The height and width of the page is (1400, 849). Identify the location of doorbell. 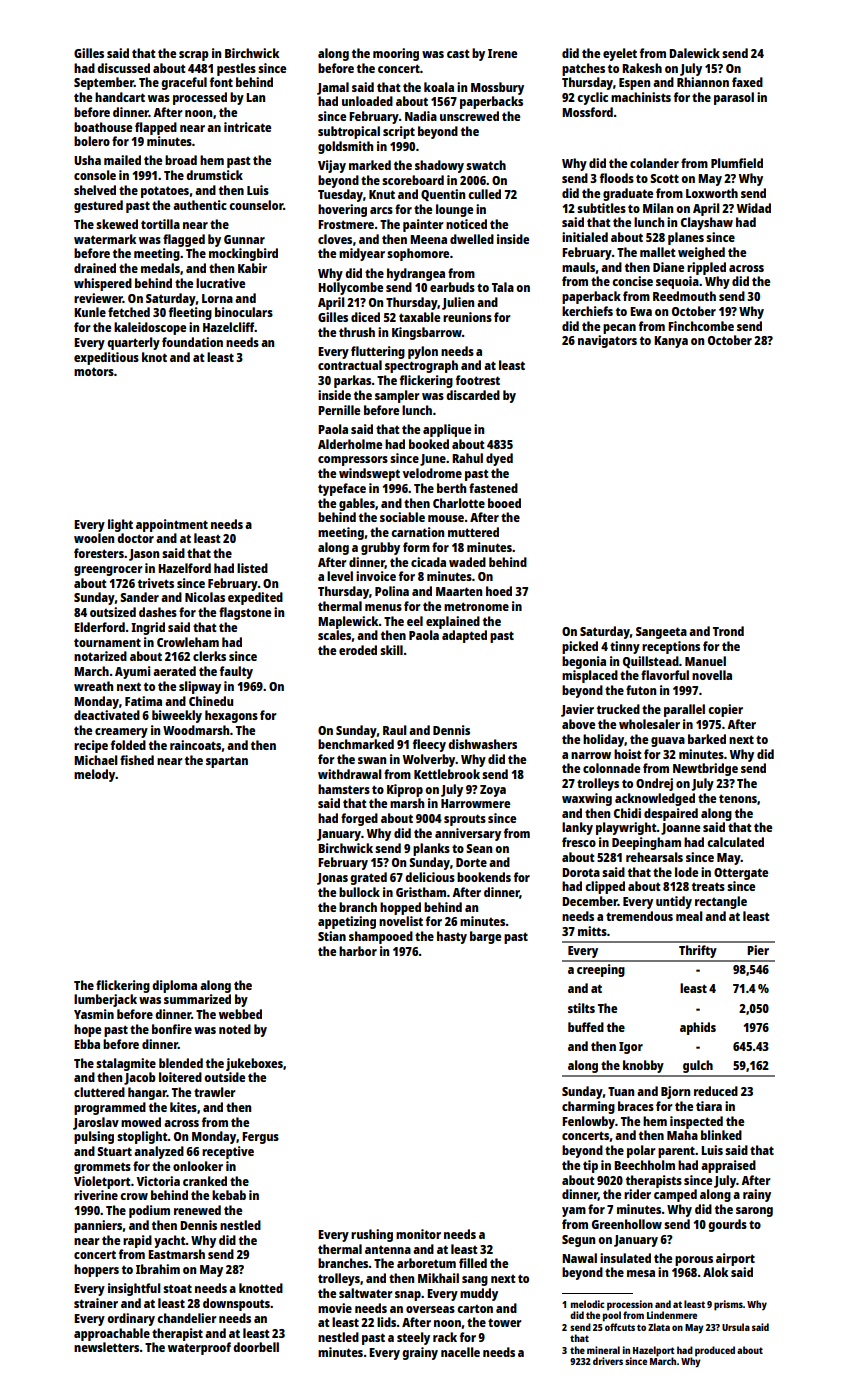
(256, 1347).
